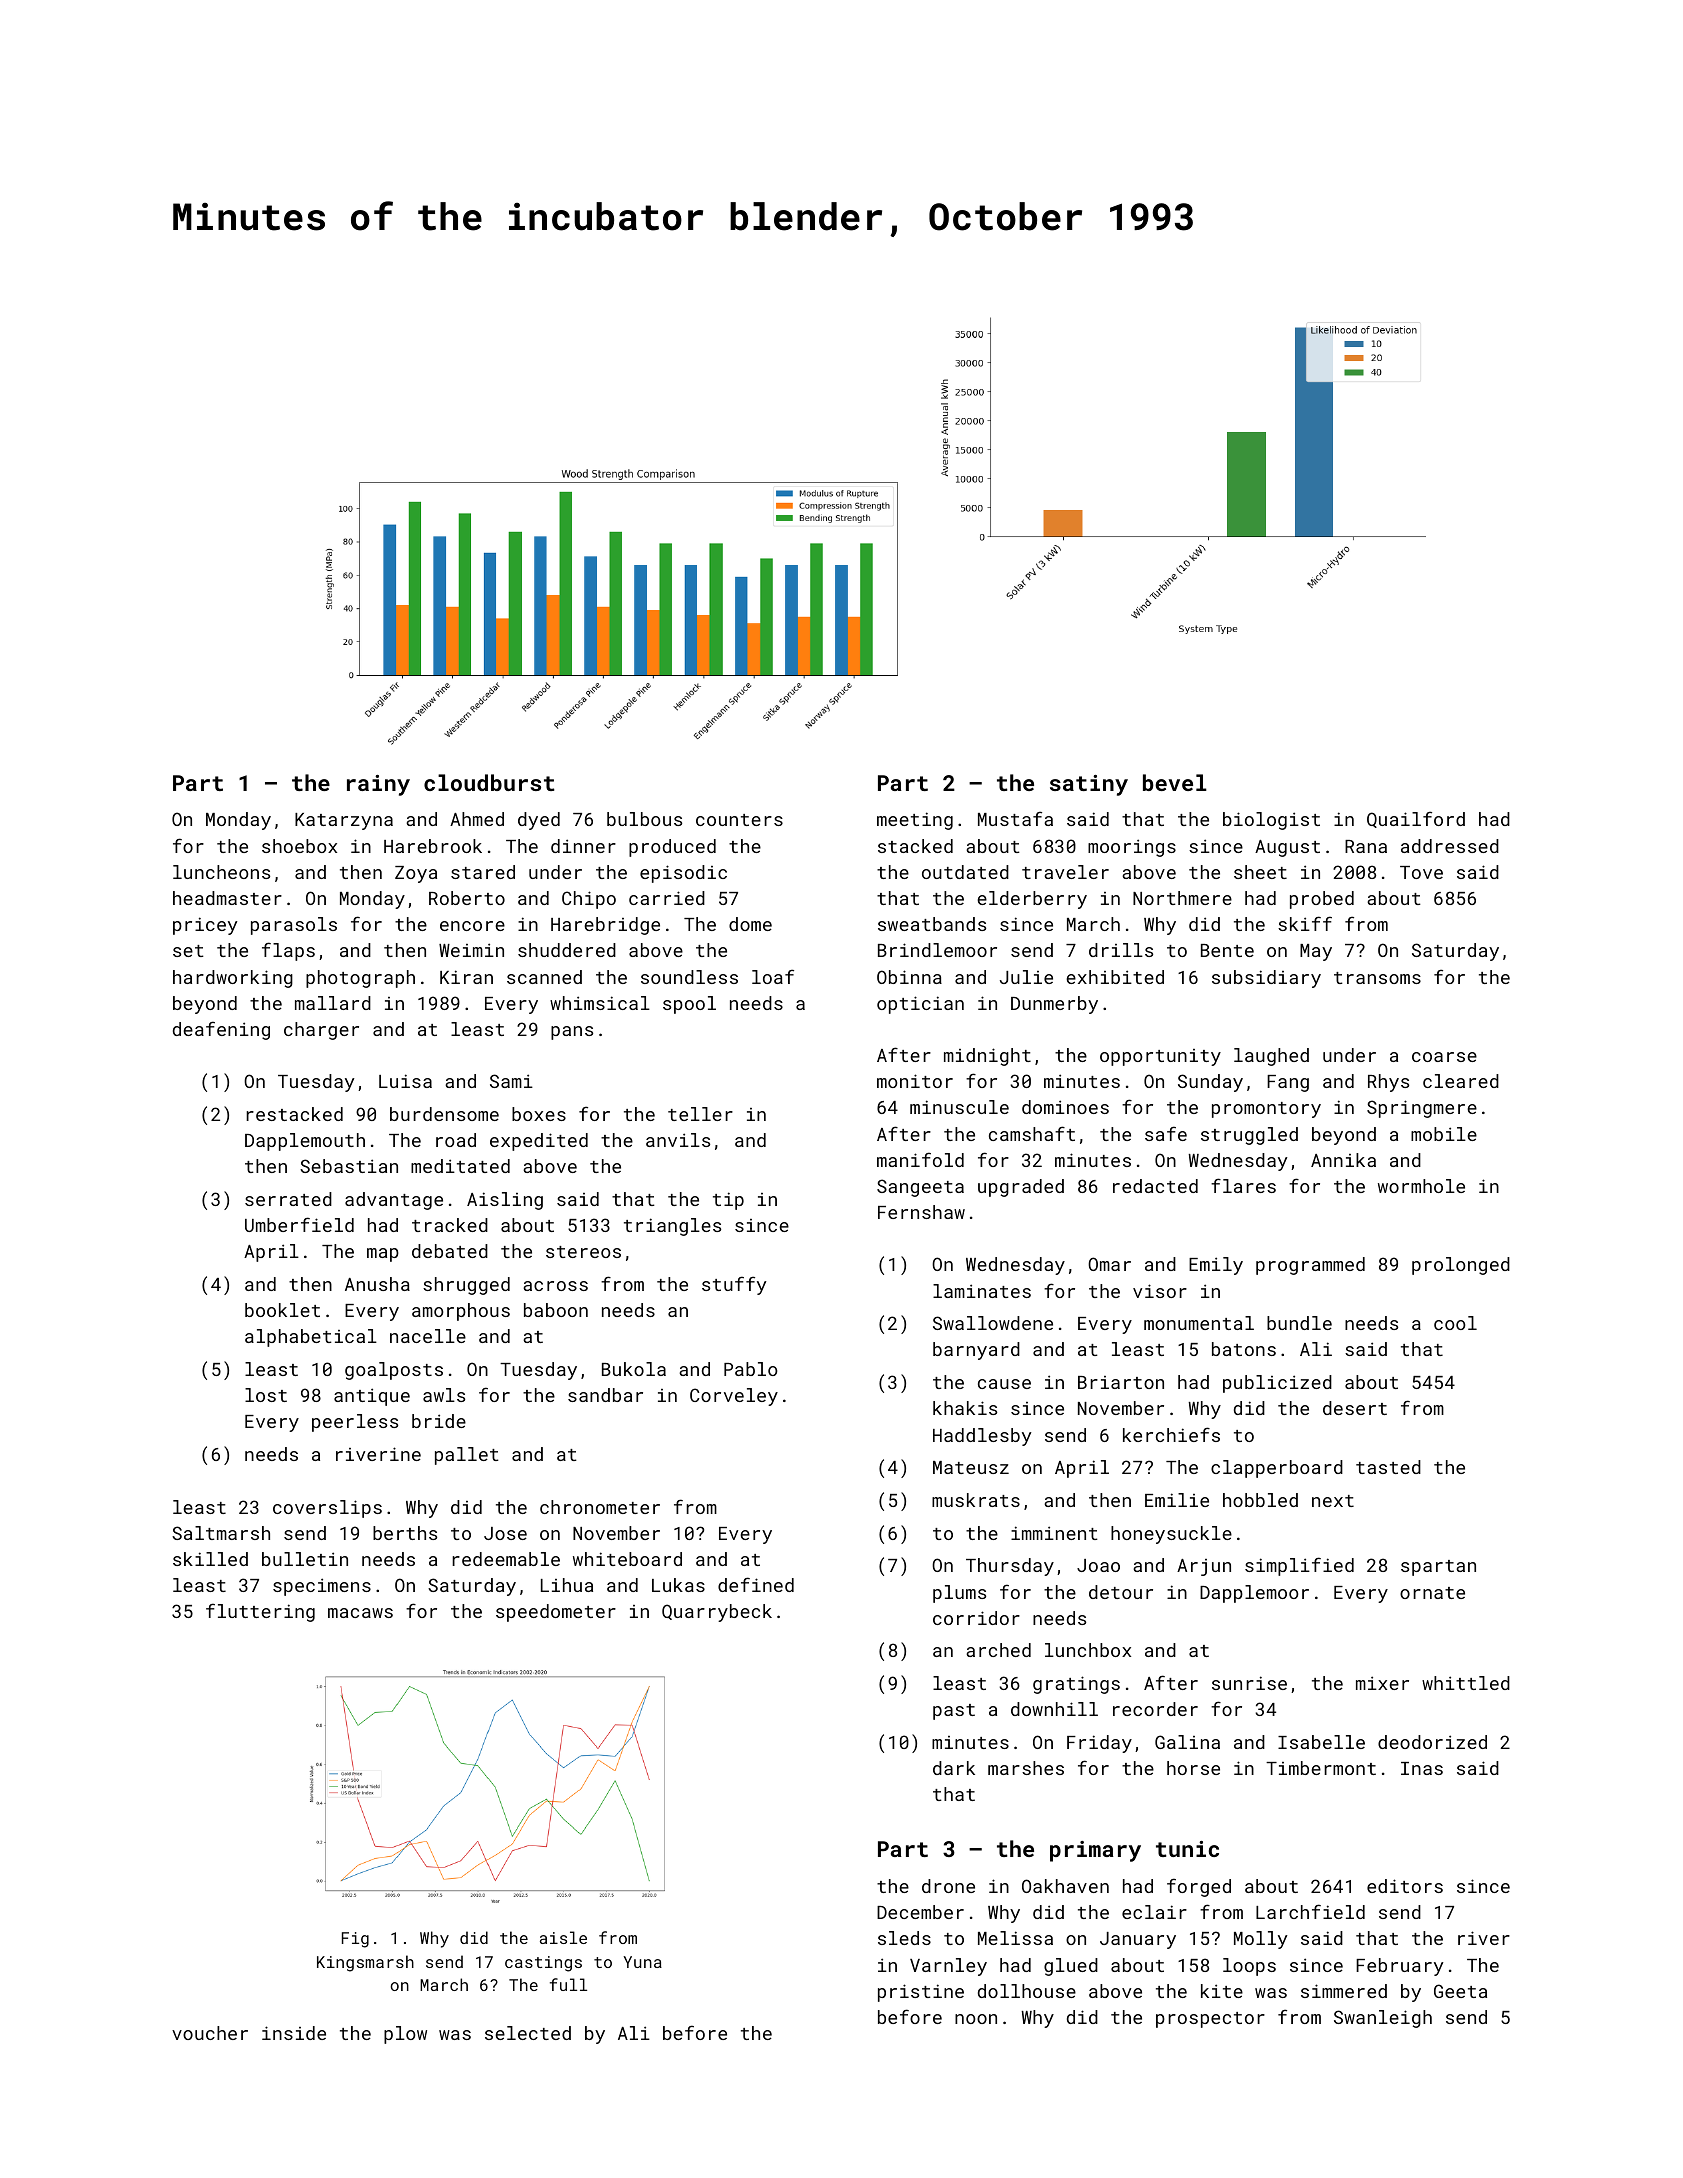  I want to click on inside, so click(294, 2033).
